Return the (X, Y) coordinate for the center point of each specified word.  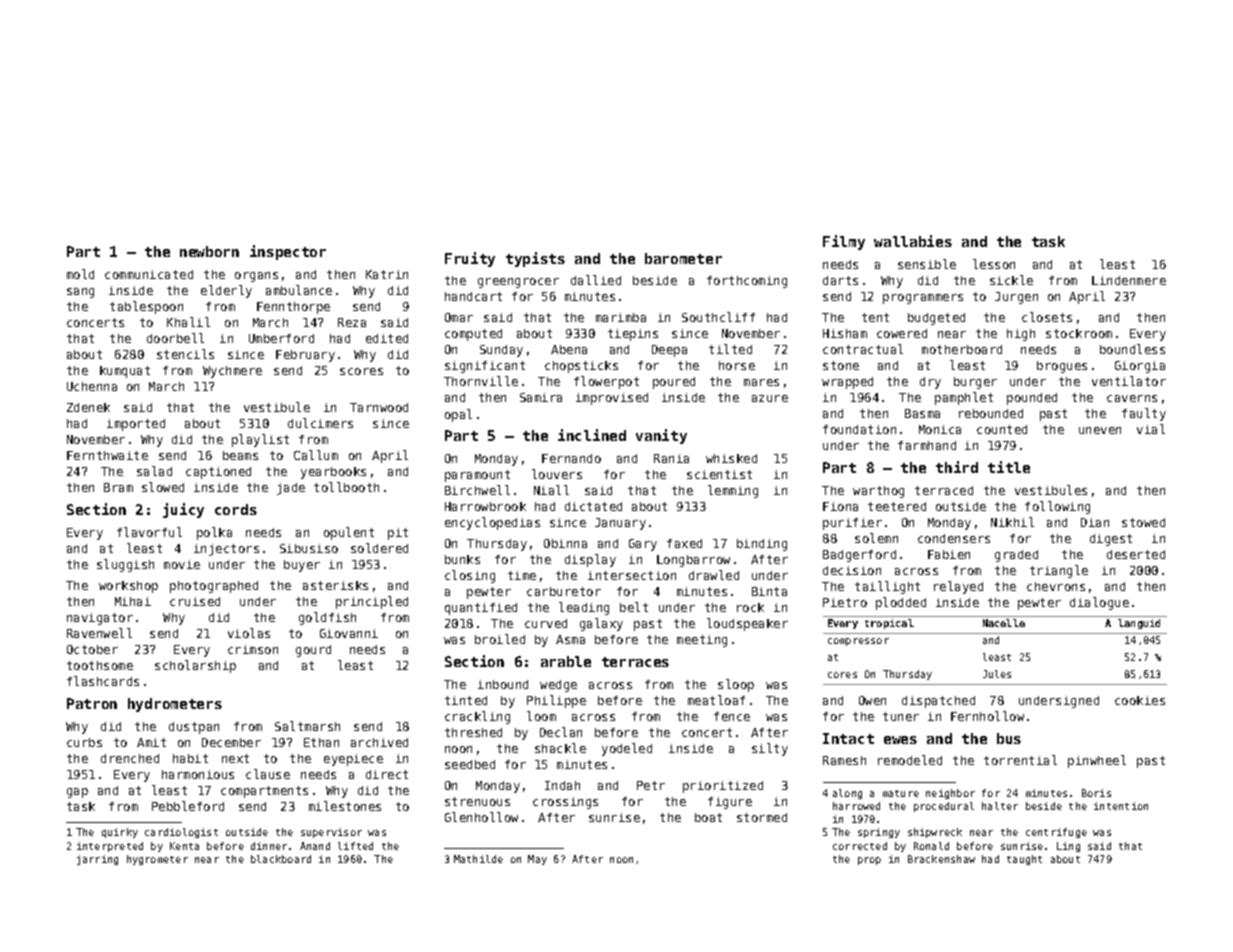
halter (1000, 806)
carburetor (564, 591)
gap (77, 793)
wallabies (913, 241)
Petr (651, 785)
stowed (1143, 522)
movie (182, 564)
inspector (288, 252)
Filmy (844, 242)
